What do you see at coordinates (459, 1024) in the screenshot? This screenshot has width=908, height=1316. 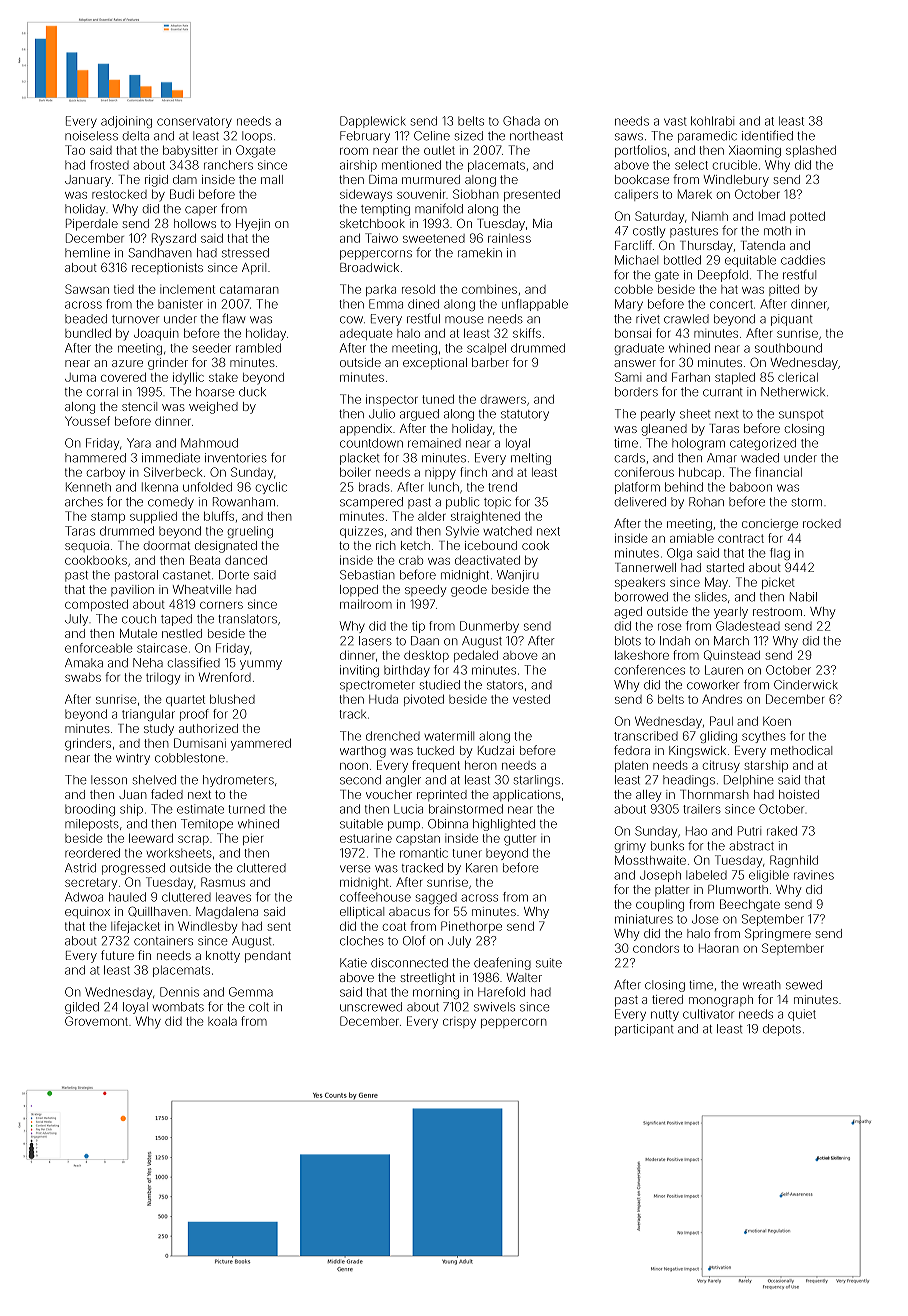 I see `crispy` at bounding box center [459, 1024].
